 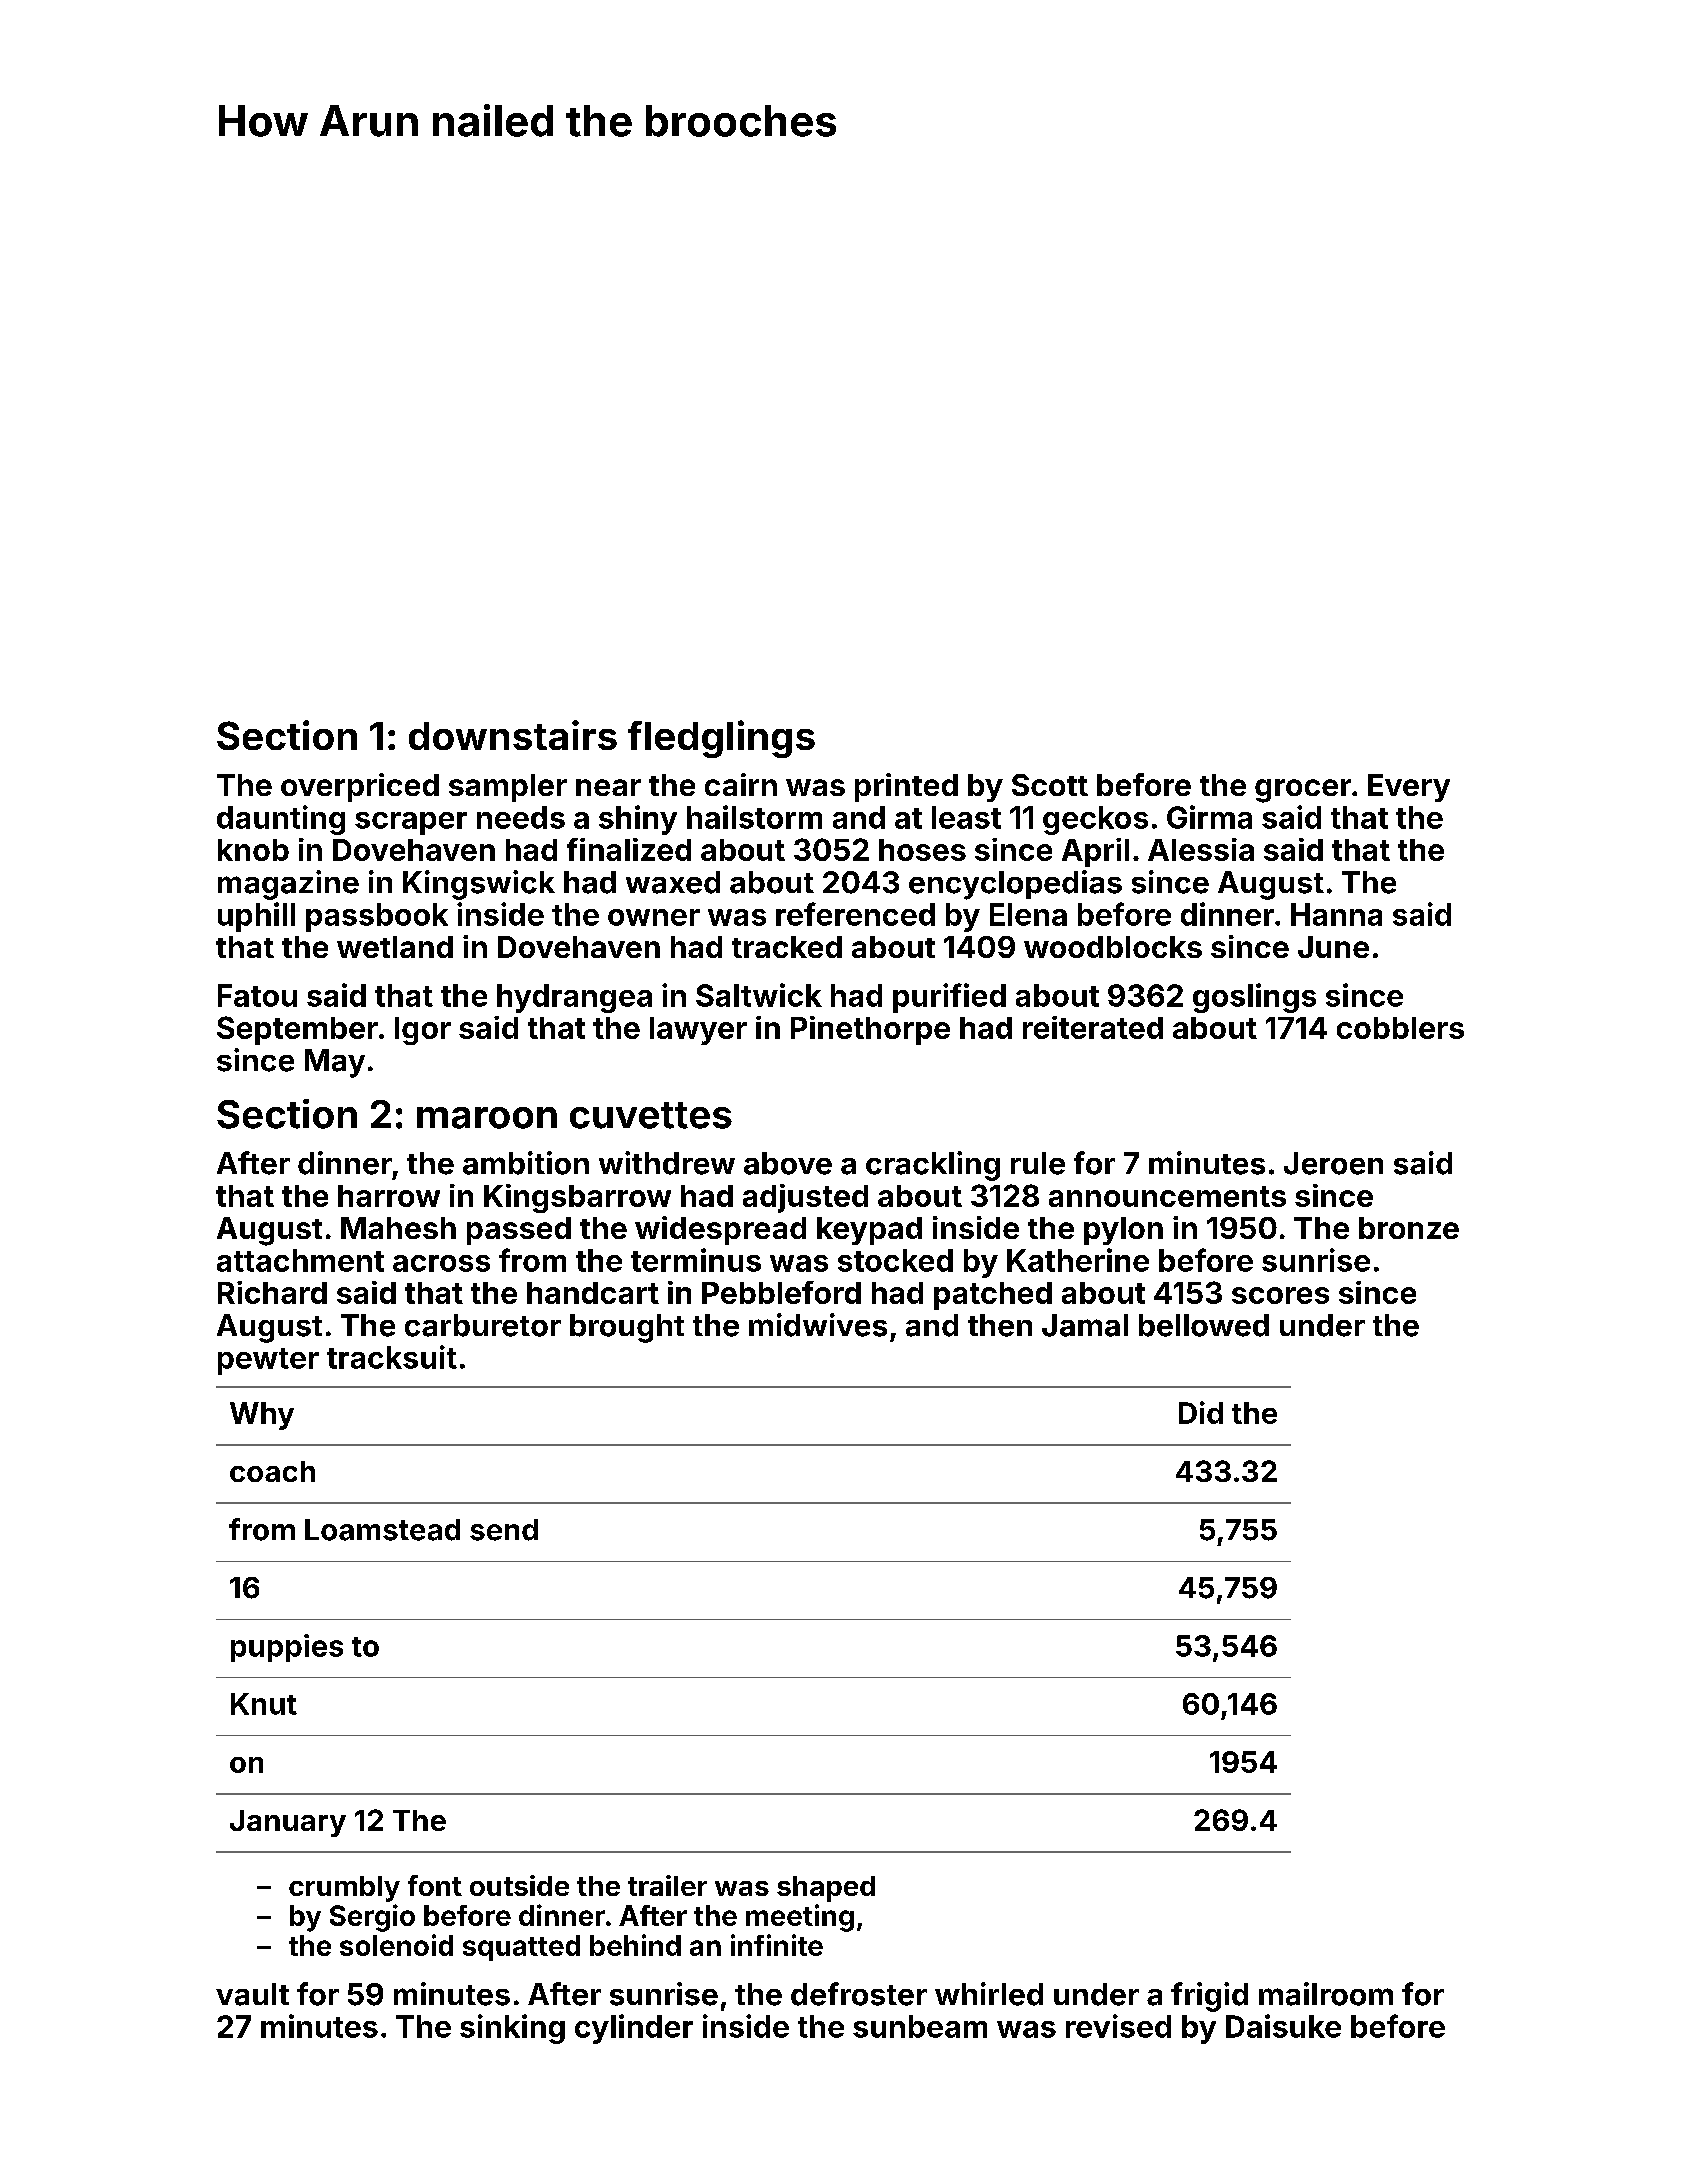 What do you see at coordinates (1409, 788) in the screenshot?
I see `Every` at bounding box center [1409, 788].
